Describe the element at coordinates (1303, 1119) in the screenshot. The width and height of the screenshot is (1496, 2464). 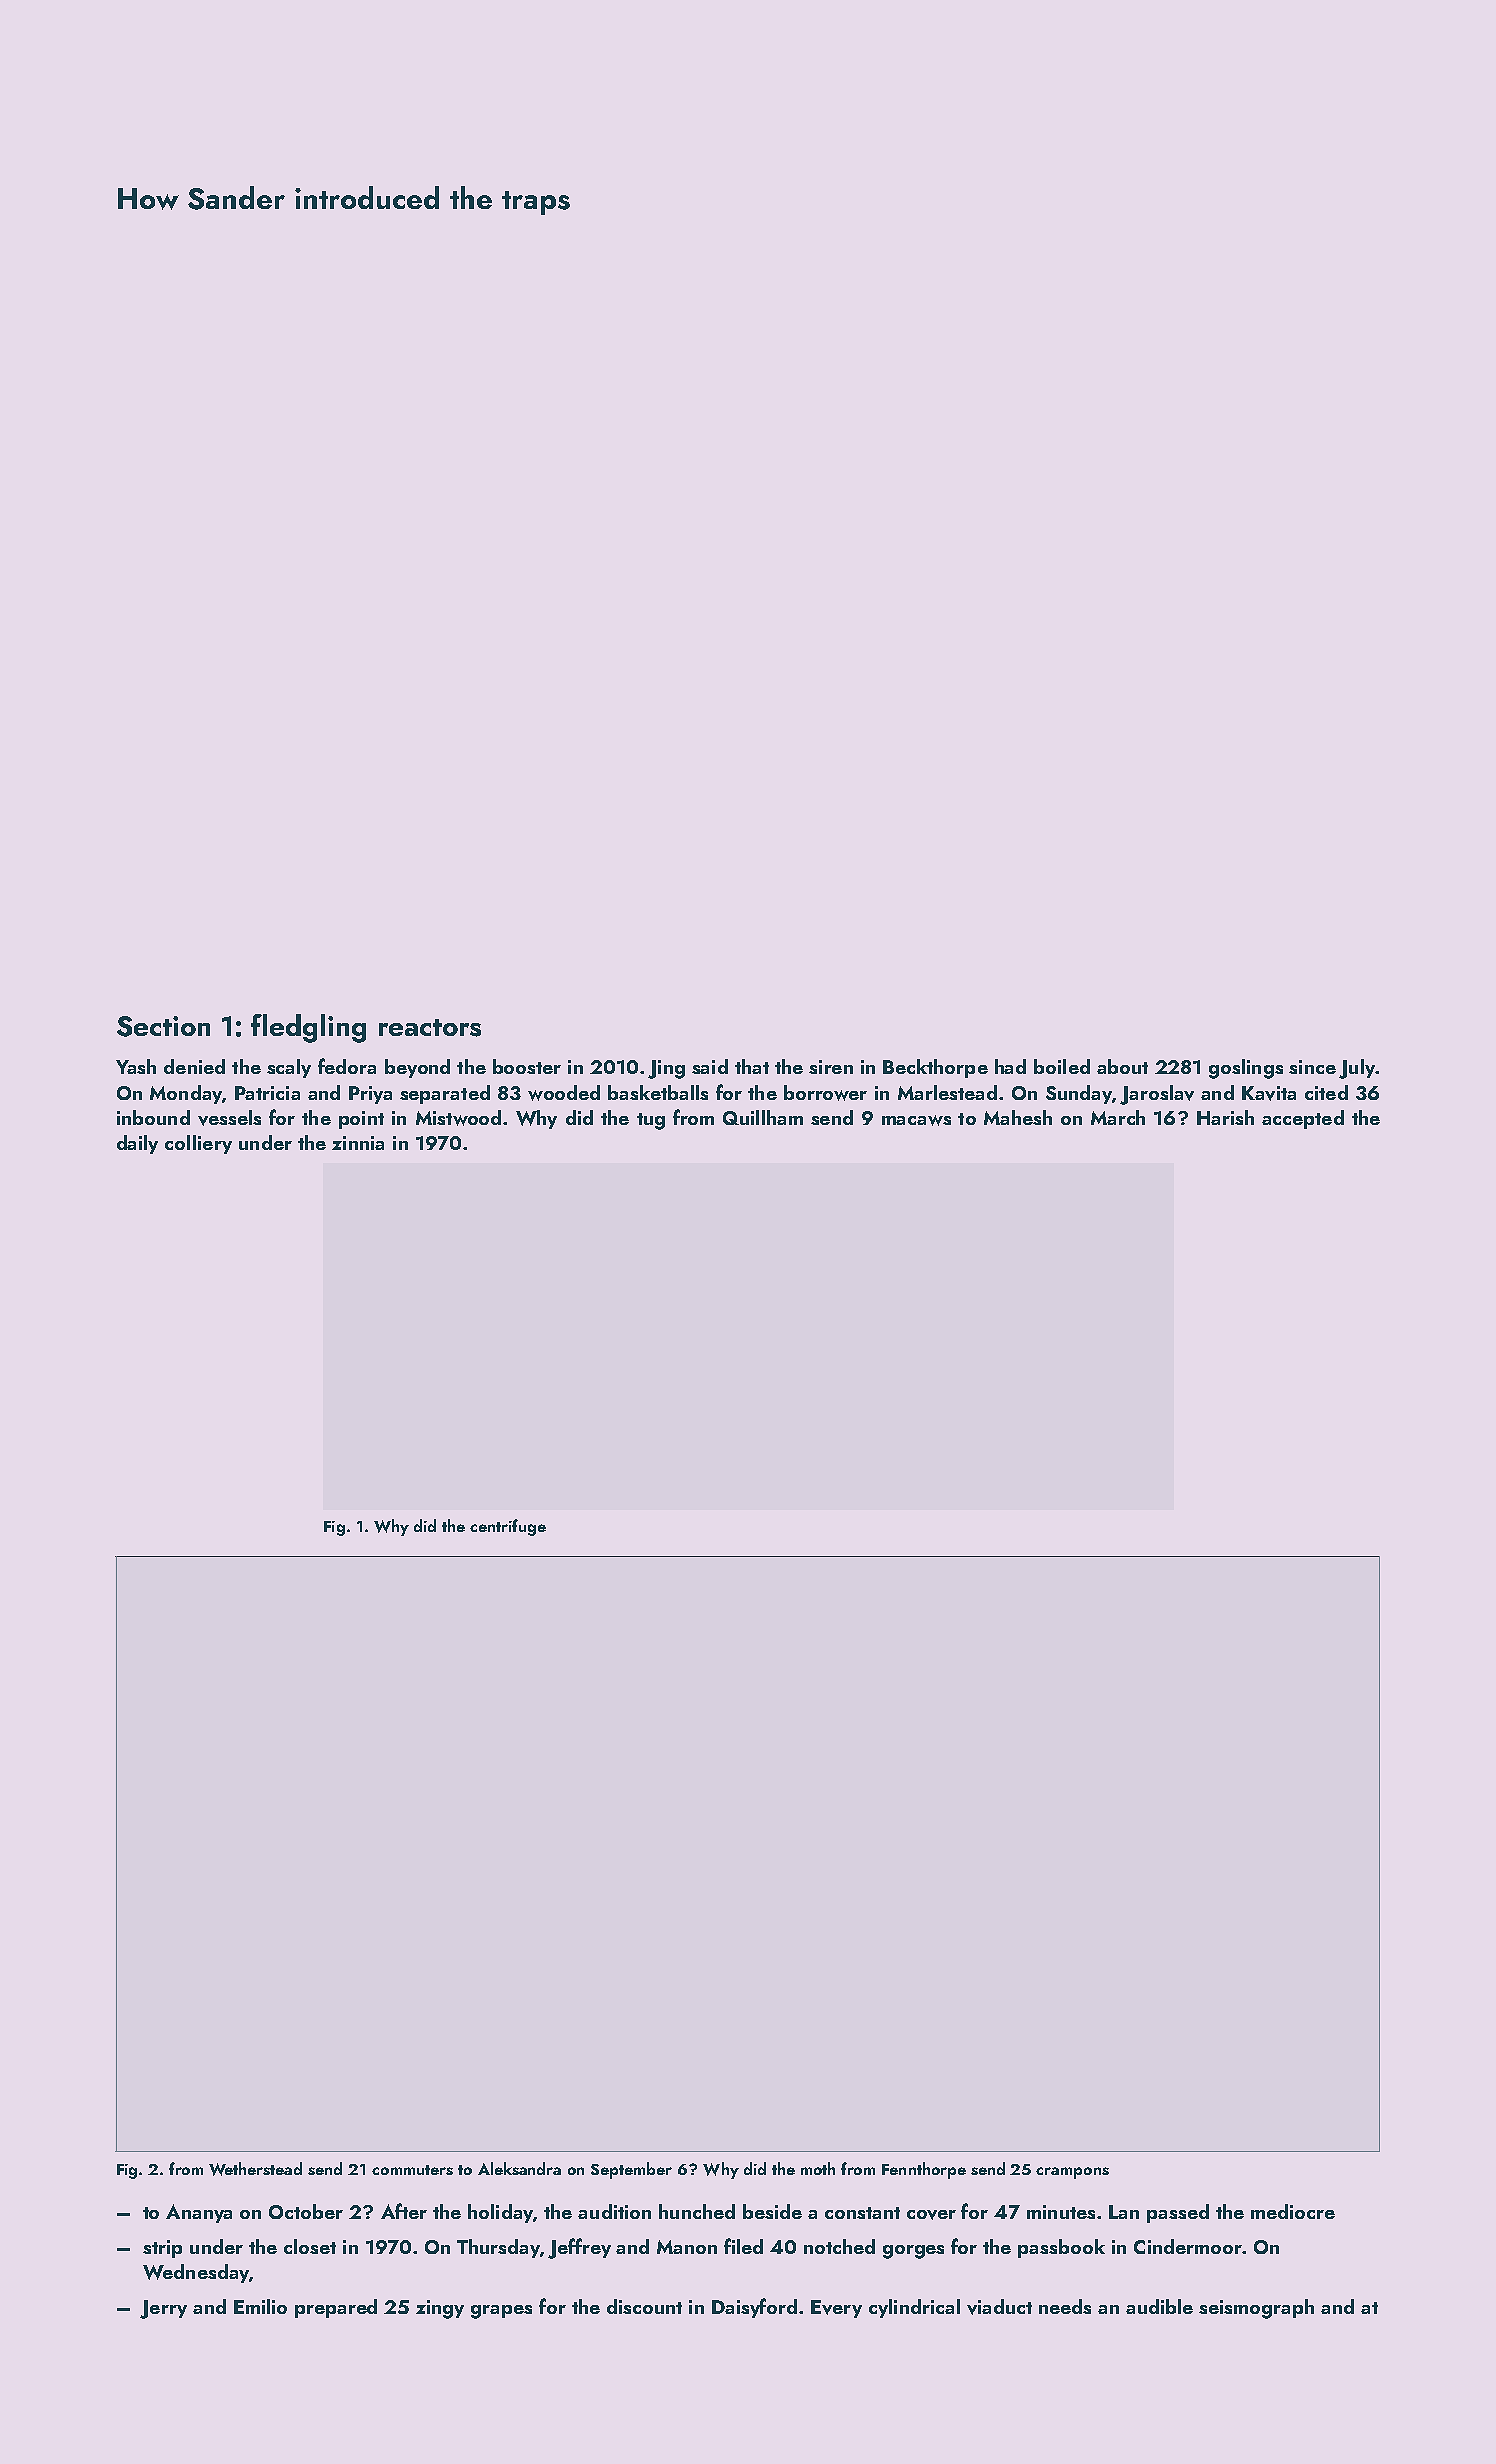
I see `accepted` at that location.
